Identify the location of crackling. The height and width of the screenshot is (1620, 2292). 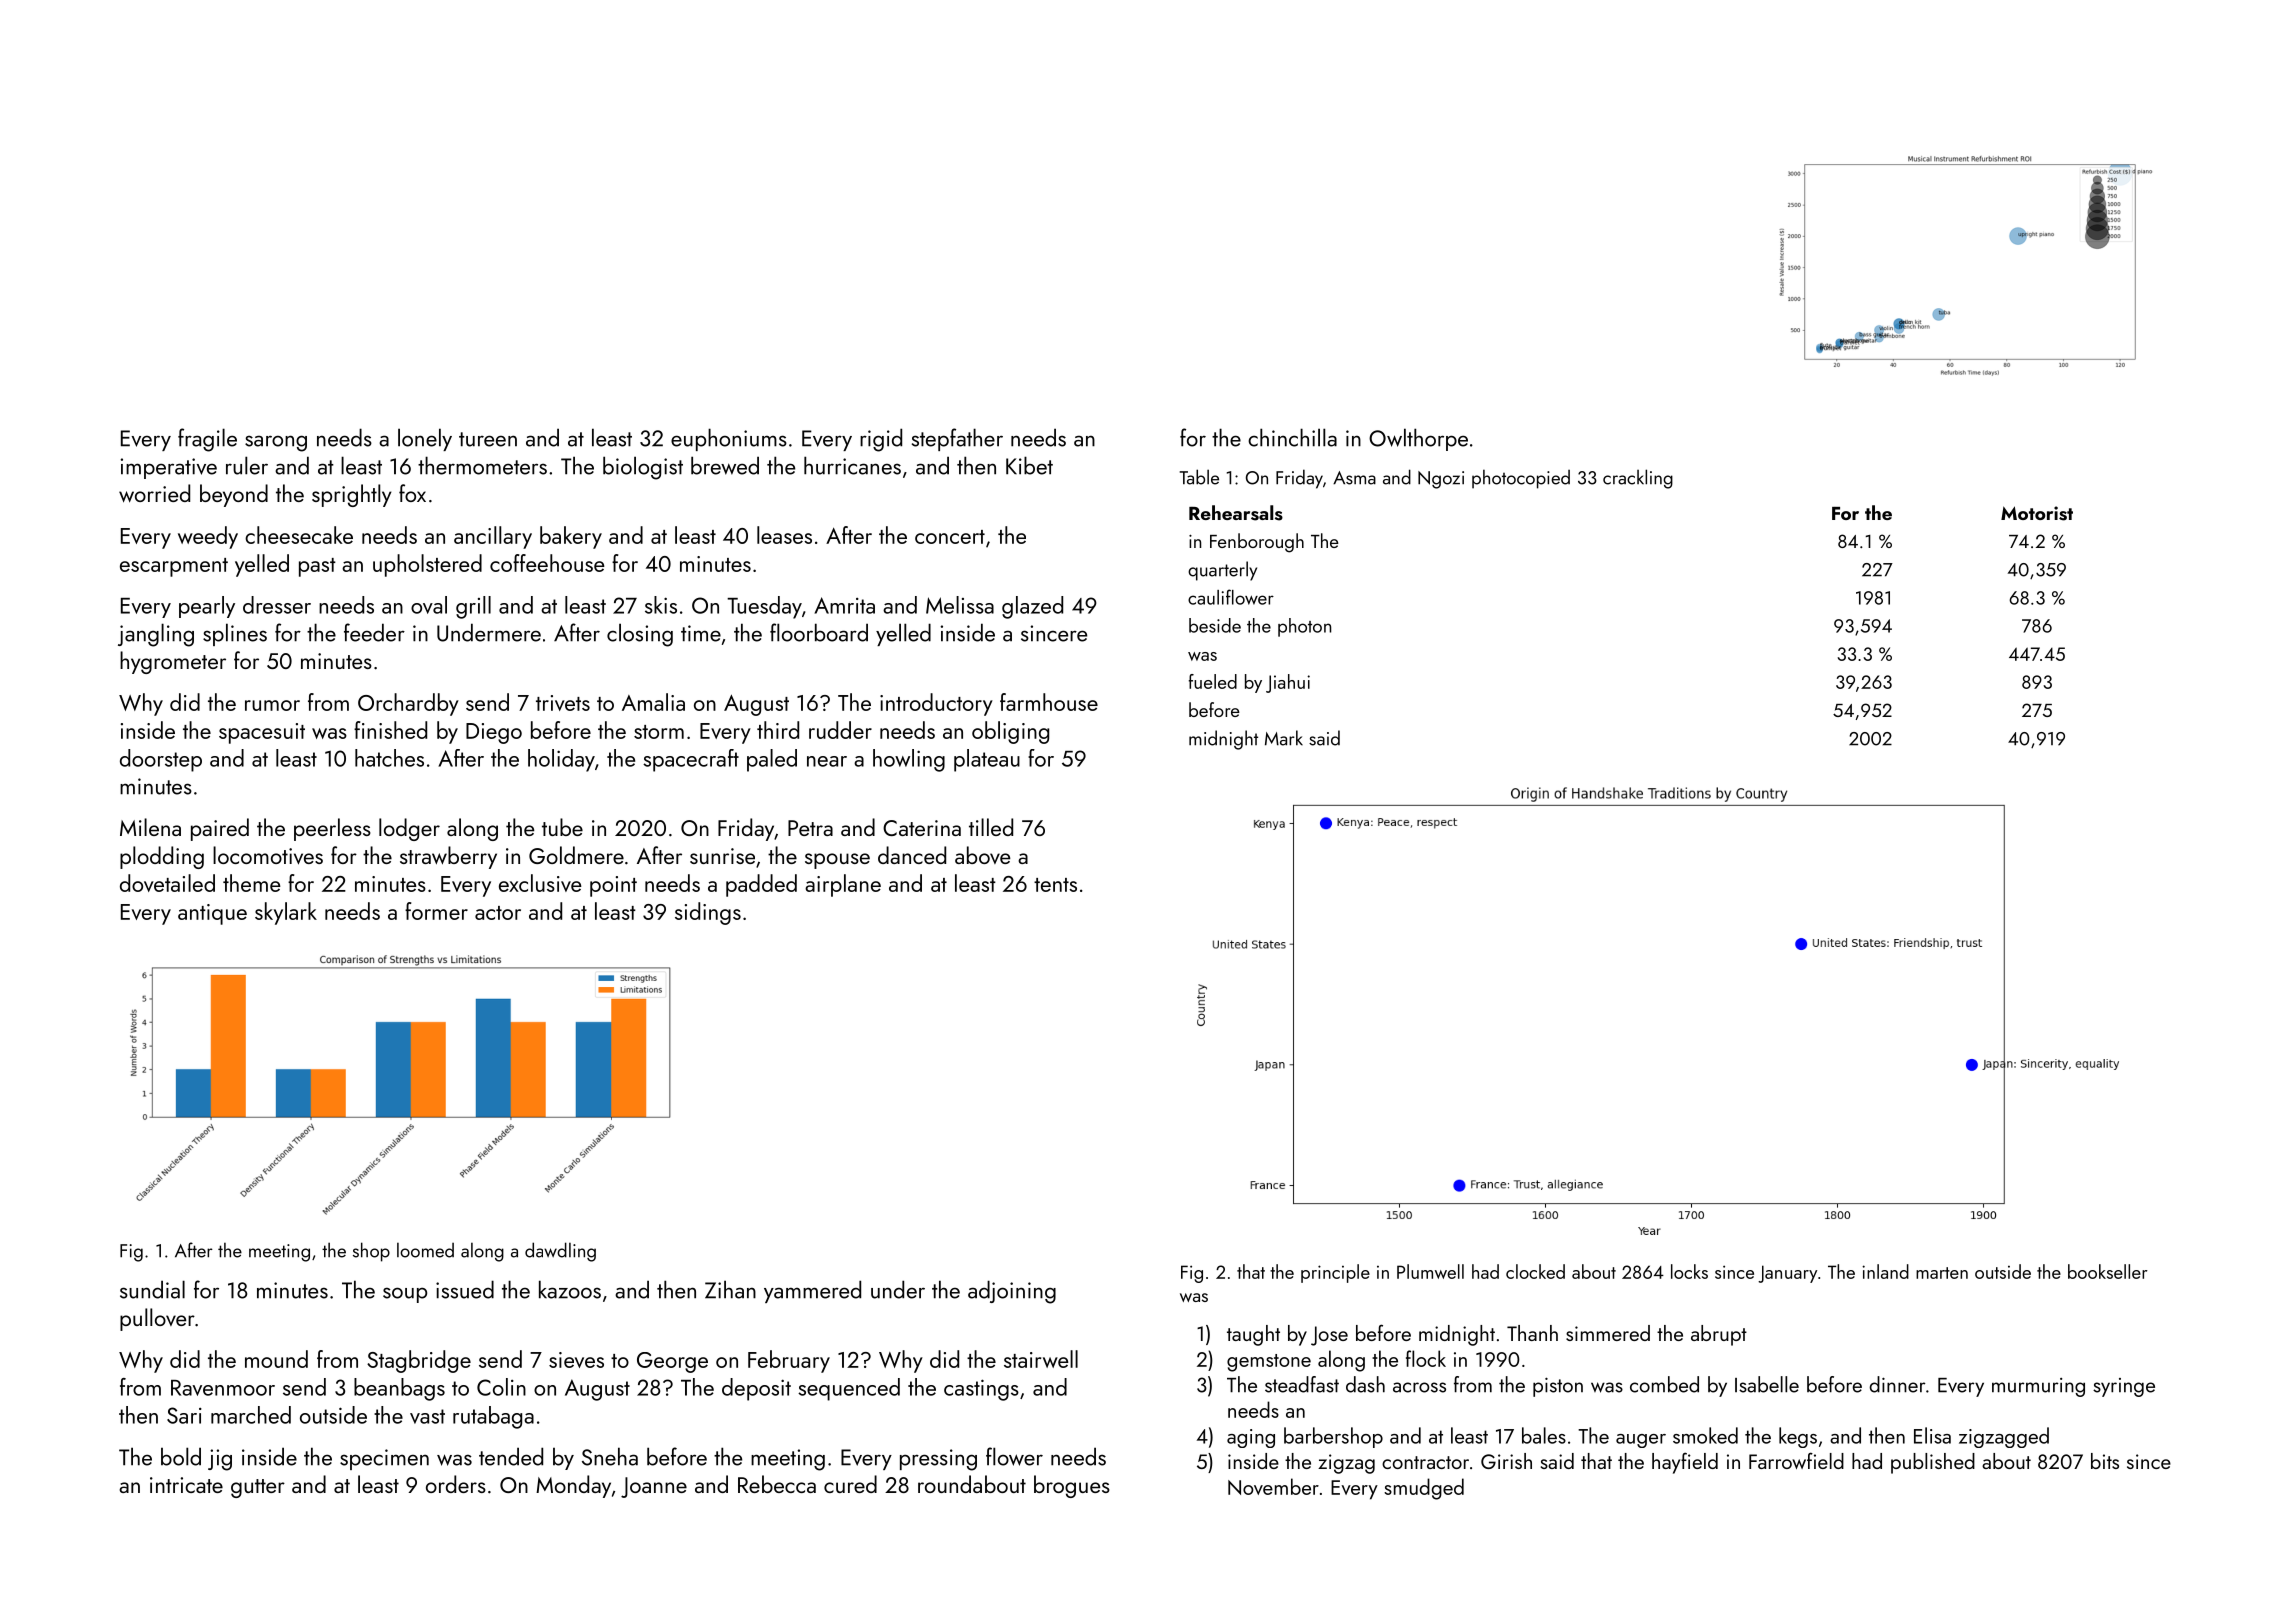
(1638, 479).
